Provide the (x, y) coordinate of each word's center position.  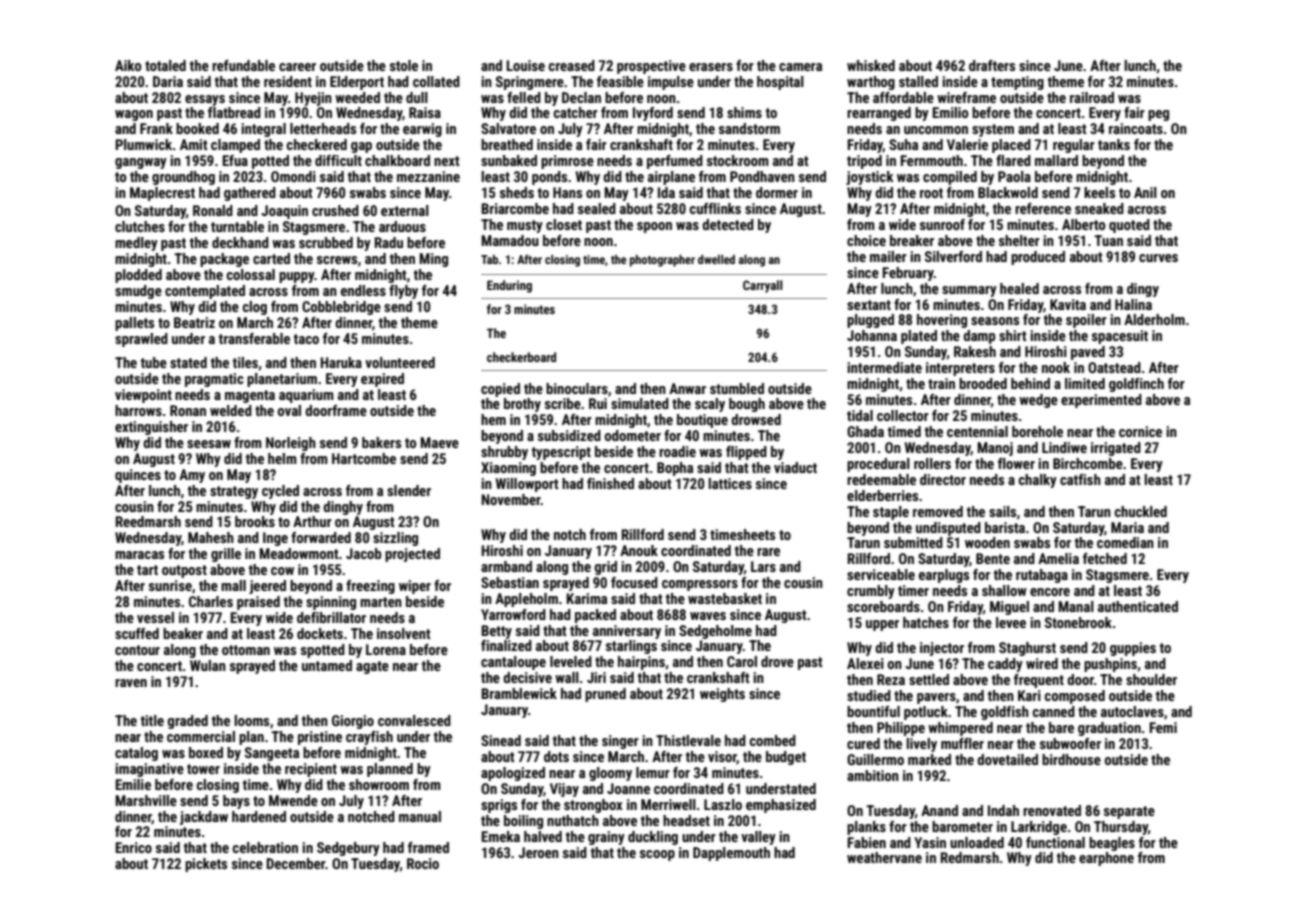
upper (882, 625)
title (152, 720)
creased (572, 65)
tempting (1017, 83)
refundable (243, 65)
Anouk (639, 550)
